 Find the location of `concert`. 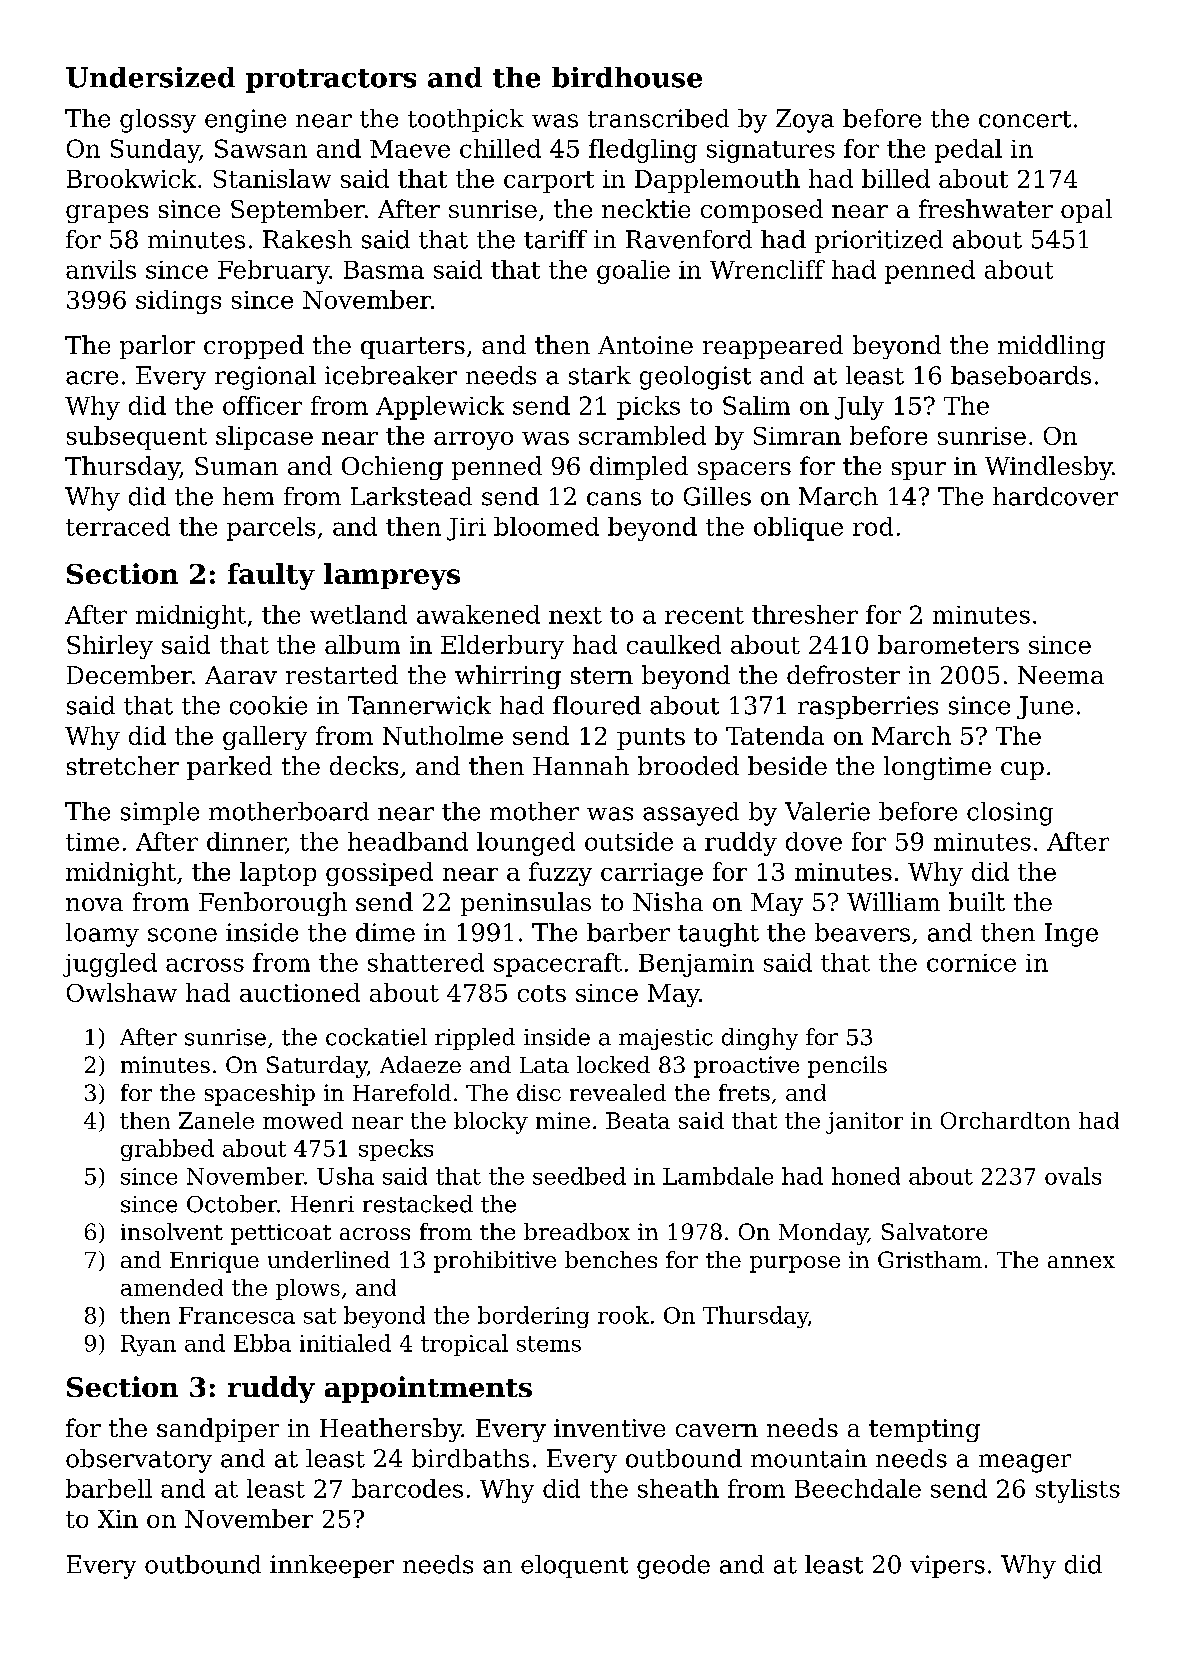

concert is located at coordinates (1025, 119).
